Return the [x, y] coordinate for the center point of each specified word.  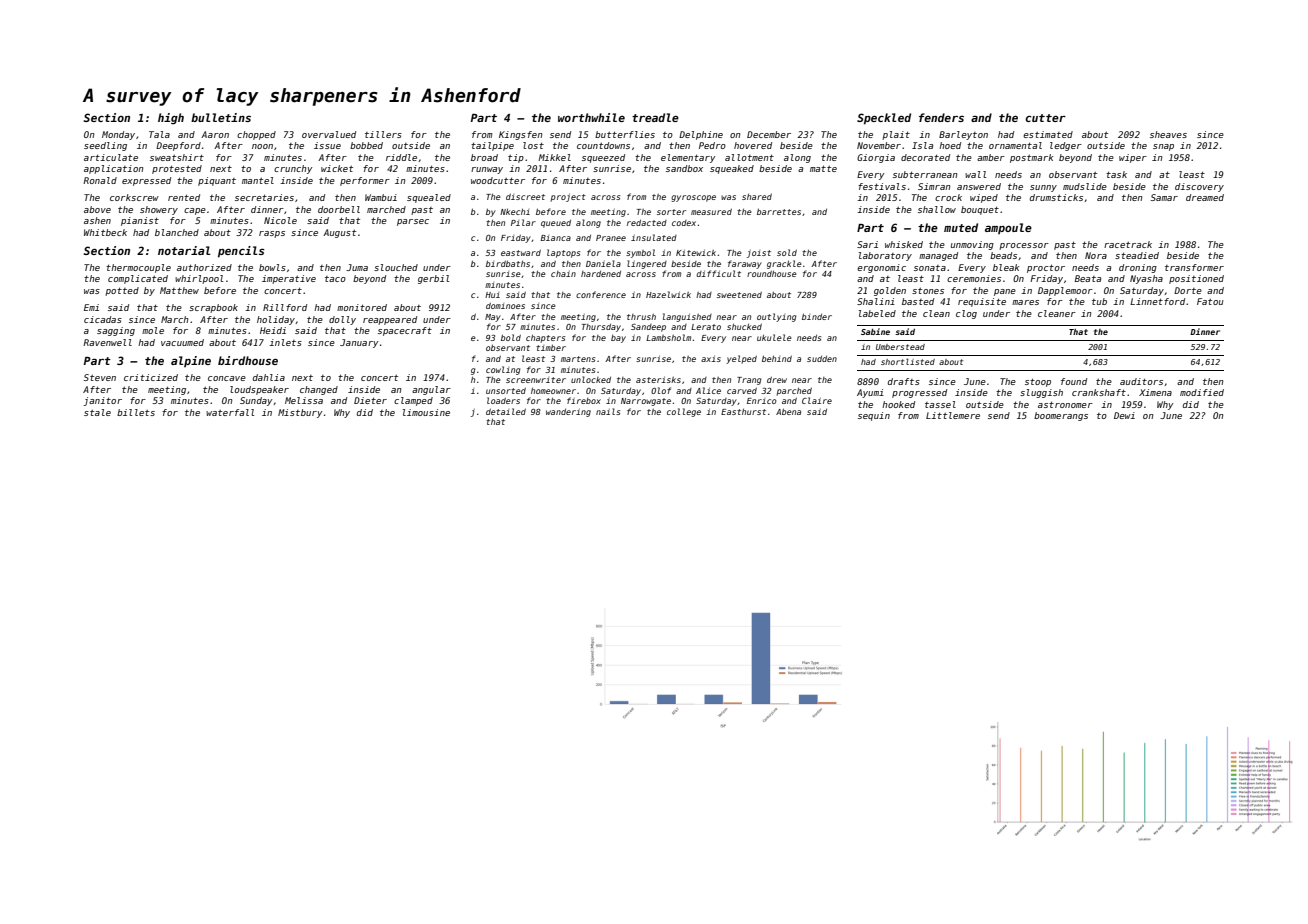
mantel [258, 180]
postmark [1031, 158]
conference [601, 294]
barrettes [779, 211]
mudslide [1085, 186]
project [568, 198]
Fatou [1210, 301]
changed [319, 390]
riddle [401, 157]
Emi [91, 307]
